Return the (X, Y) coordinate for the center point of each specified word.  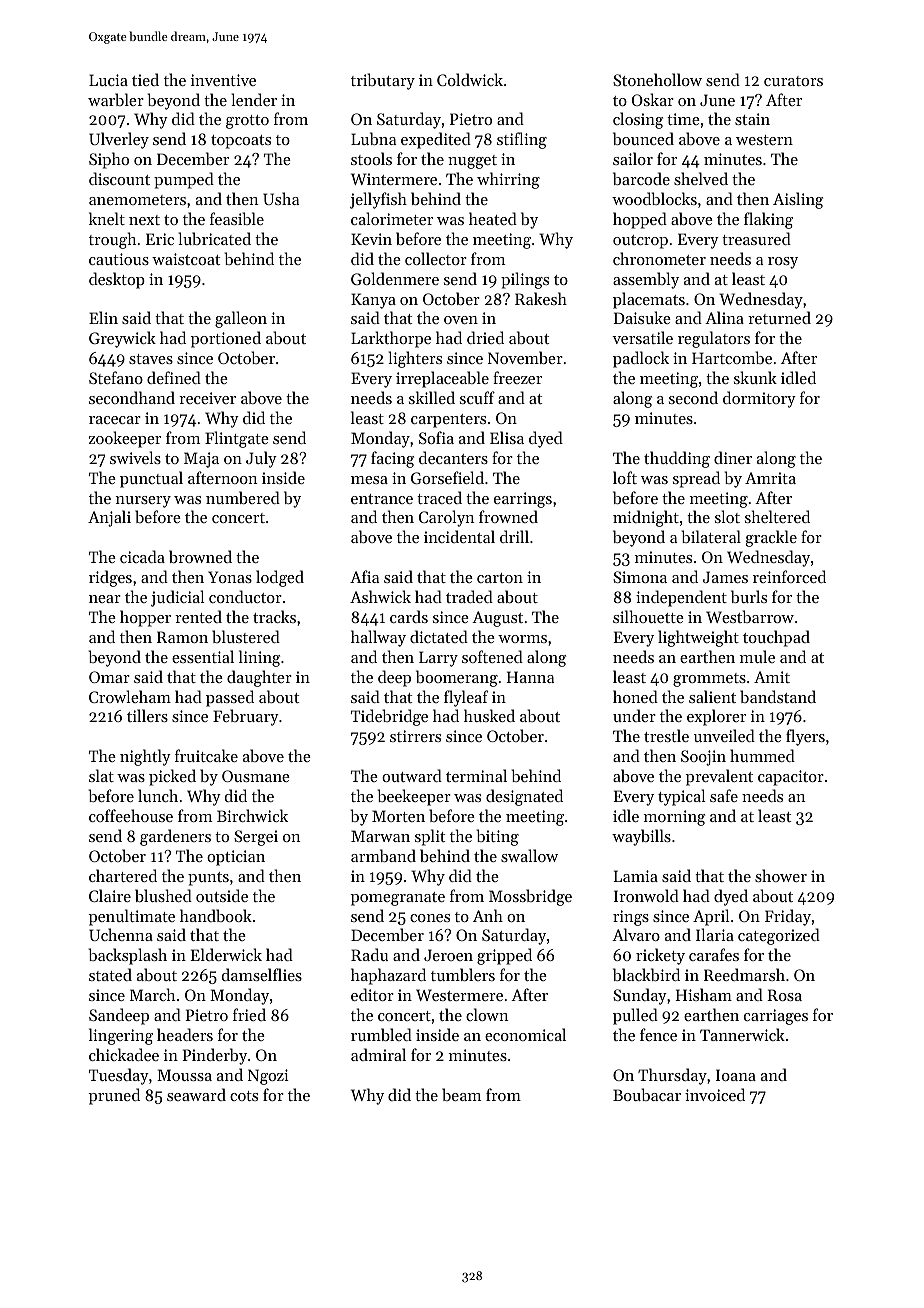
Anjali (109, 518)
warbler (116, 99)
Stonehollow (657, 79)
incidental (459, 536)
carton (500, 578)
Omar (109, 677)
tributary (383, 81)
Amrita (770, 478)
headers (185, 1034)
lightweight (698, 638)
